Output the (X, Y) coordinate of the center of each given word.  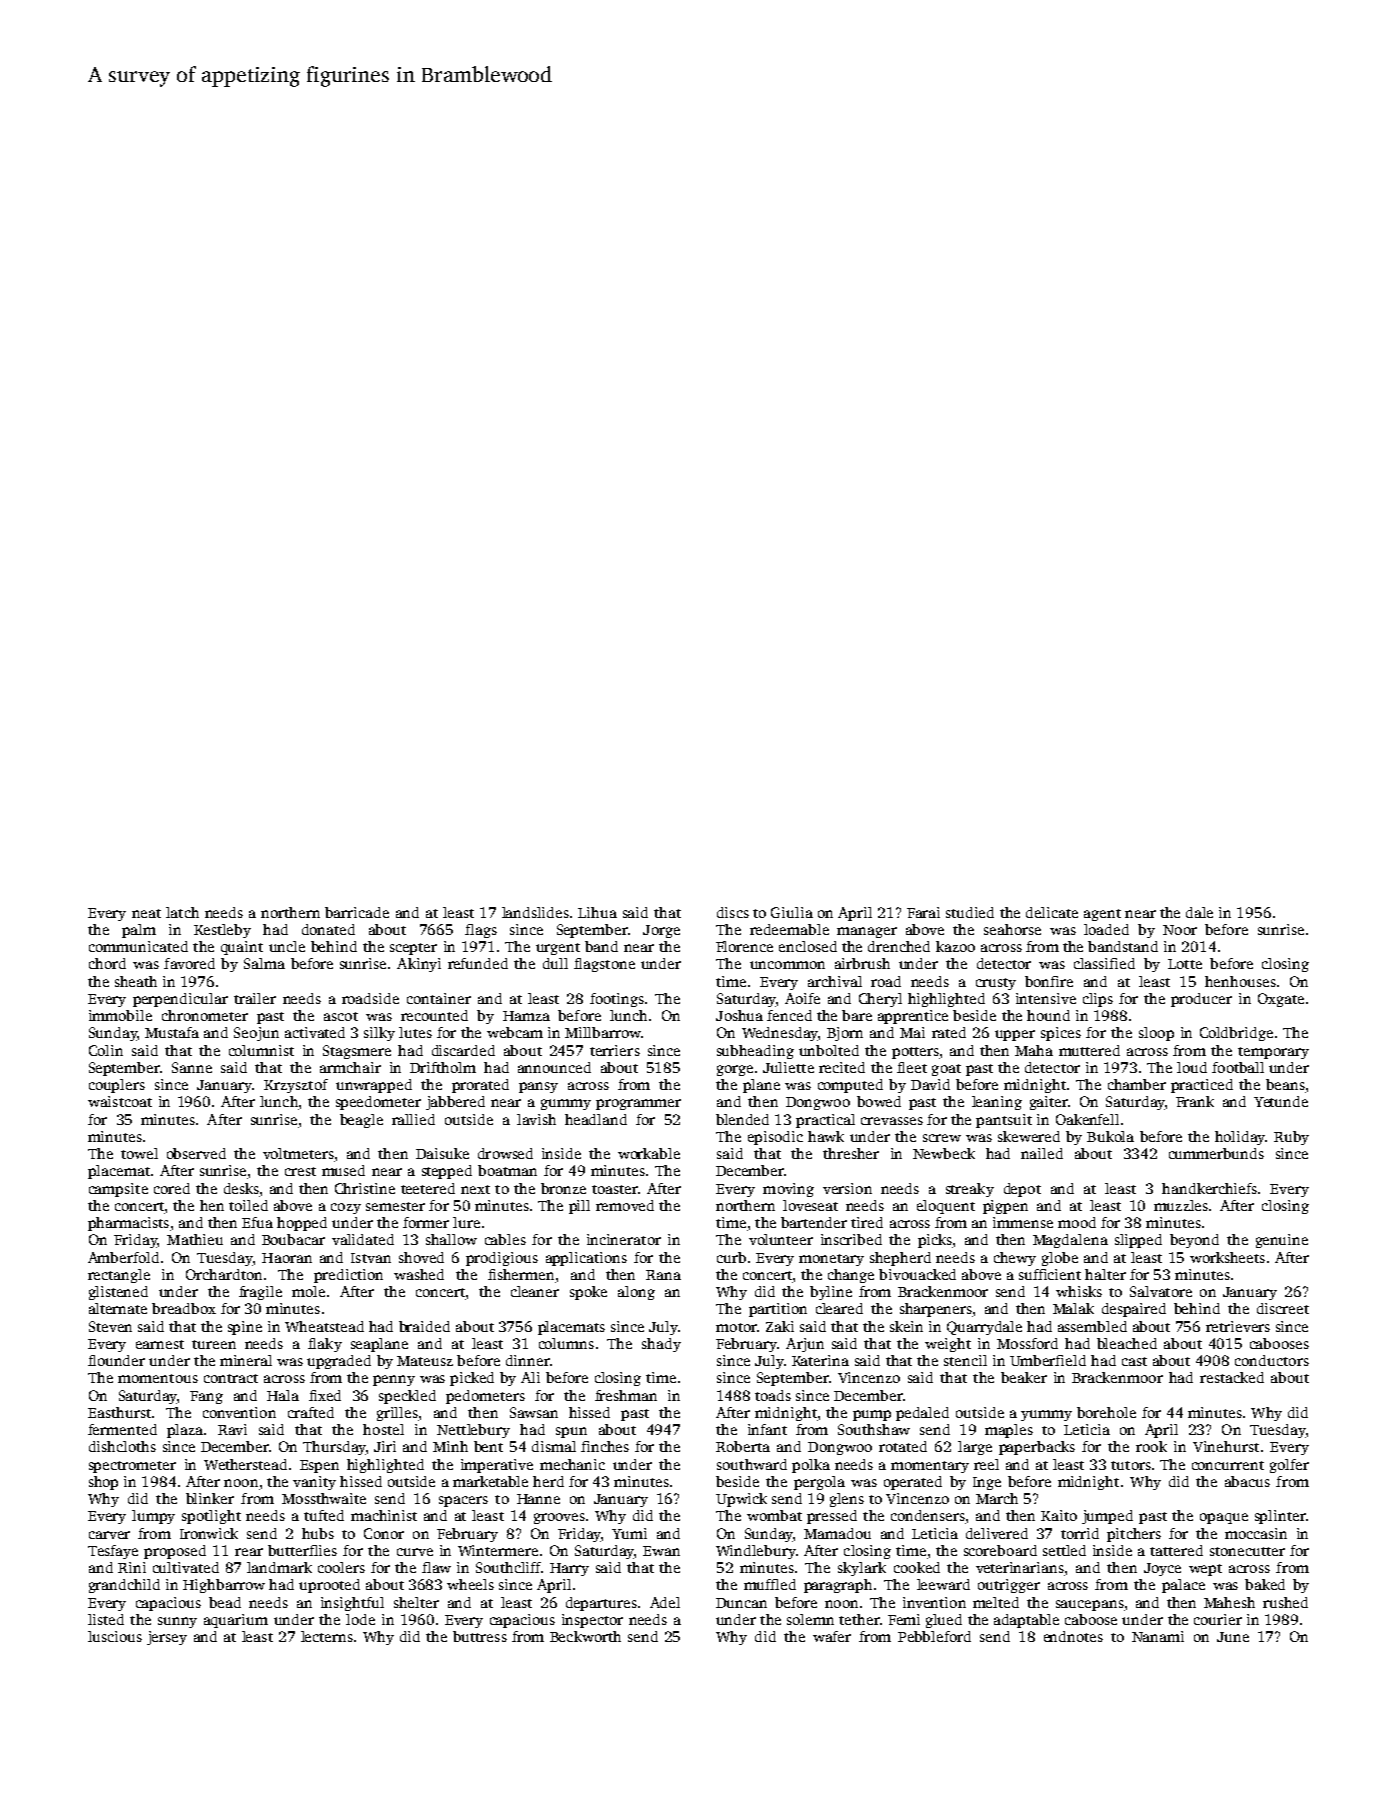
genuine (1282, 1241)
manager (867, 932)
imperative (497, 1466)
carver (109, 1535)
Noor (1180, 930)
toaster (615, 1189)
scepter (413, 949)
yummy (1046, 1415)
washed (419, 1274)
